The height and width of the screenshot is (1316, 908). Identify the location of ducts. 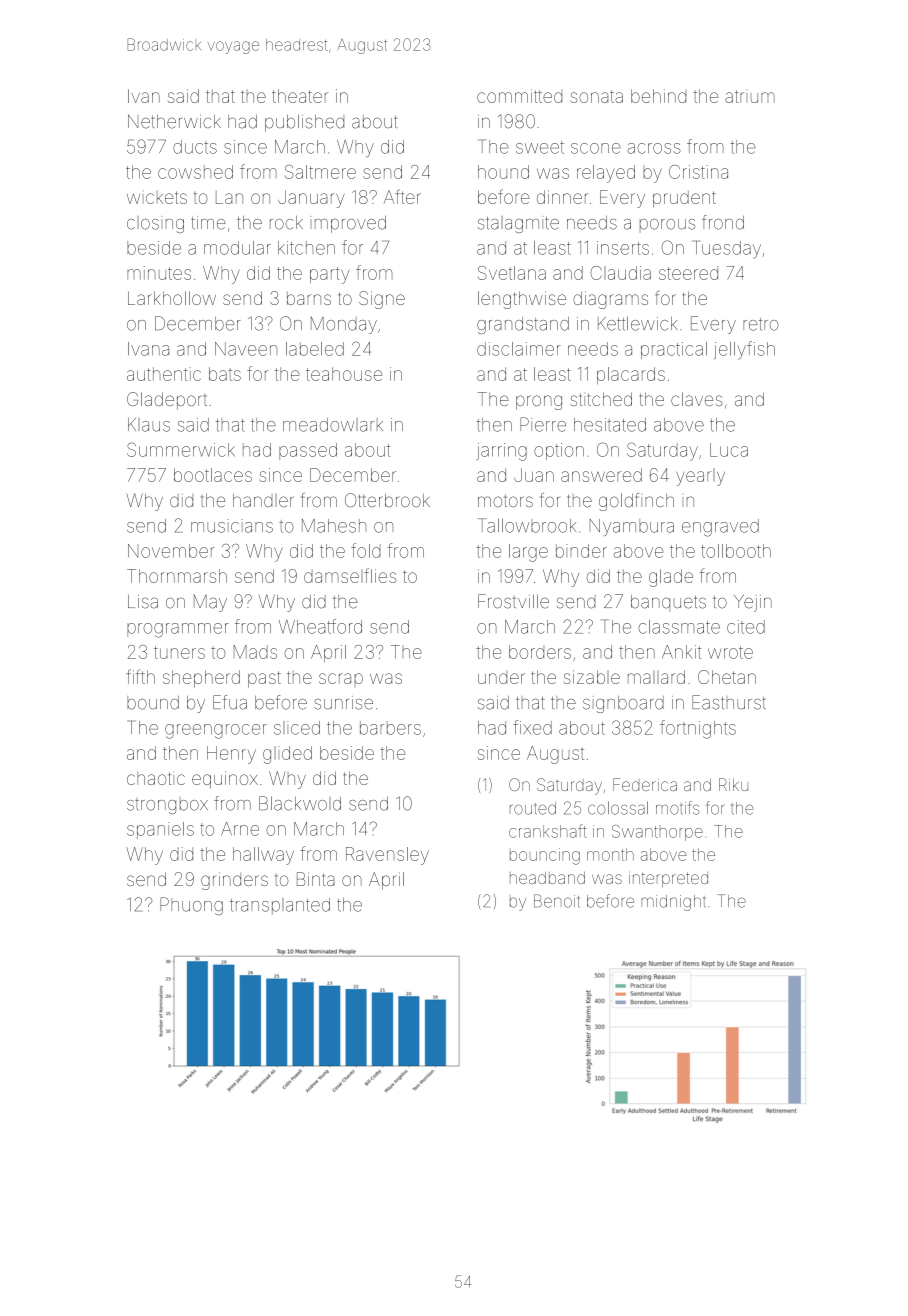
(195, 147).
